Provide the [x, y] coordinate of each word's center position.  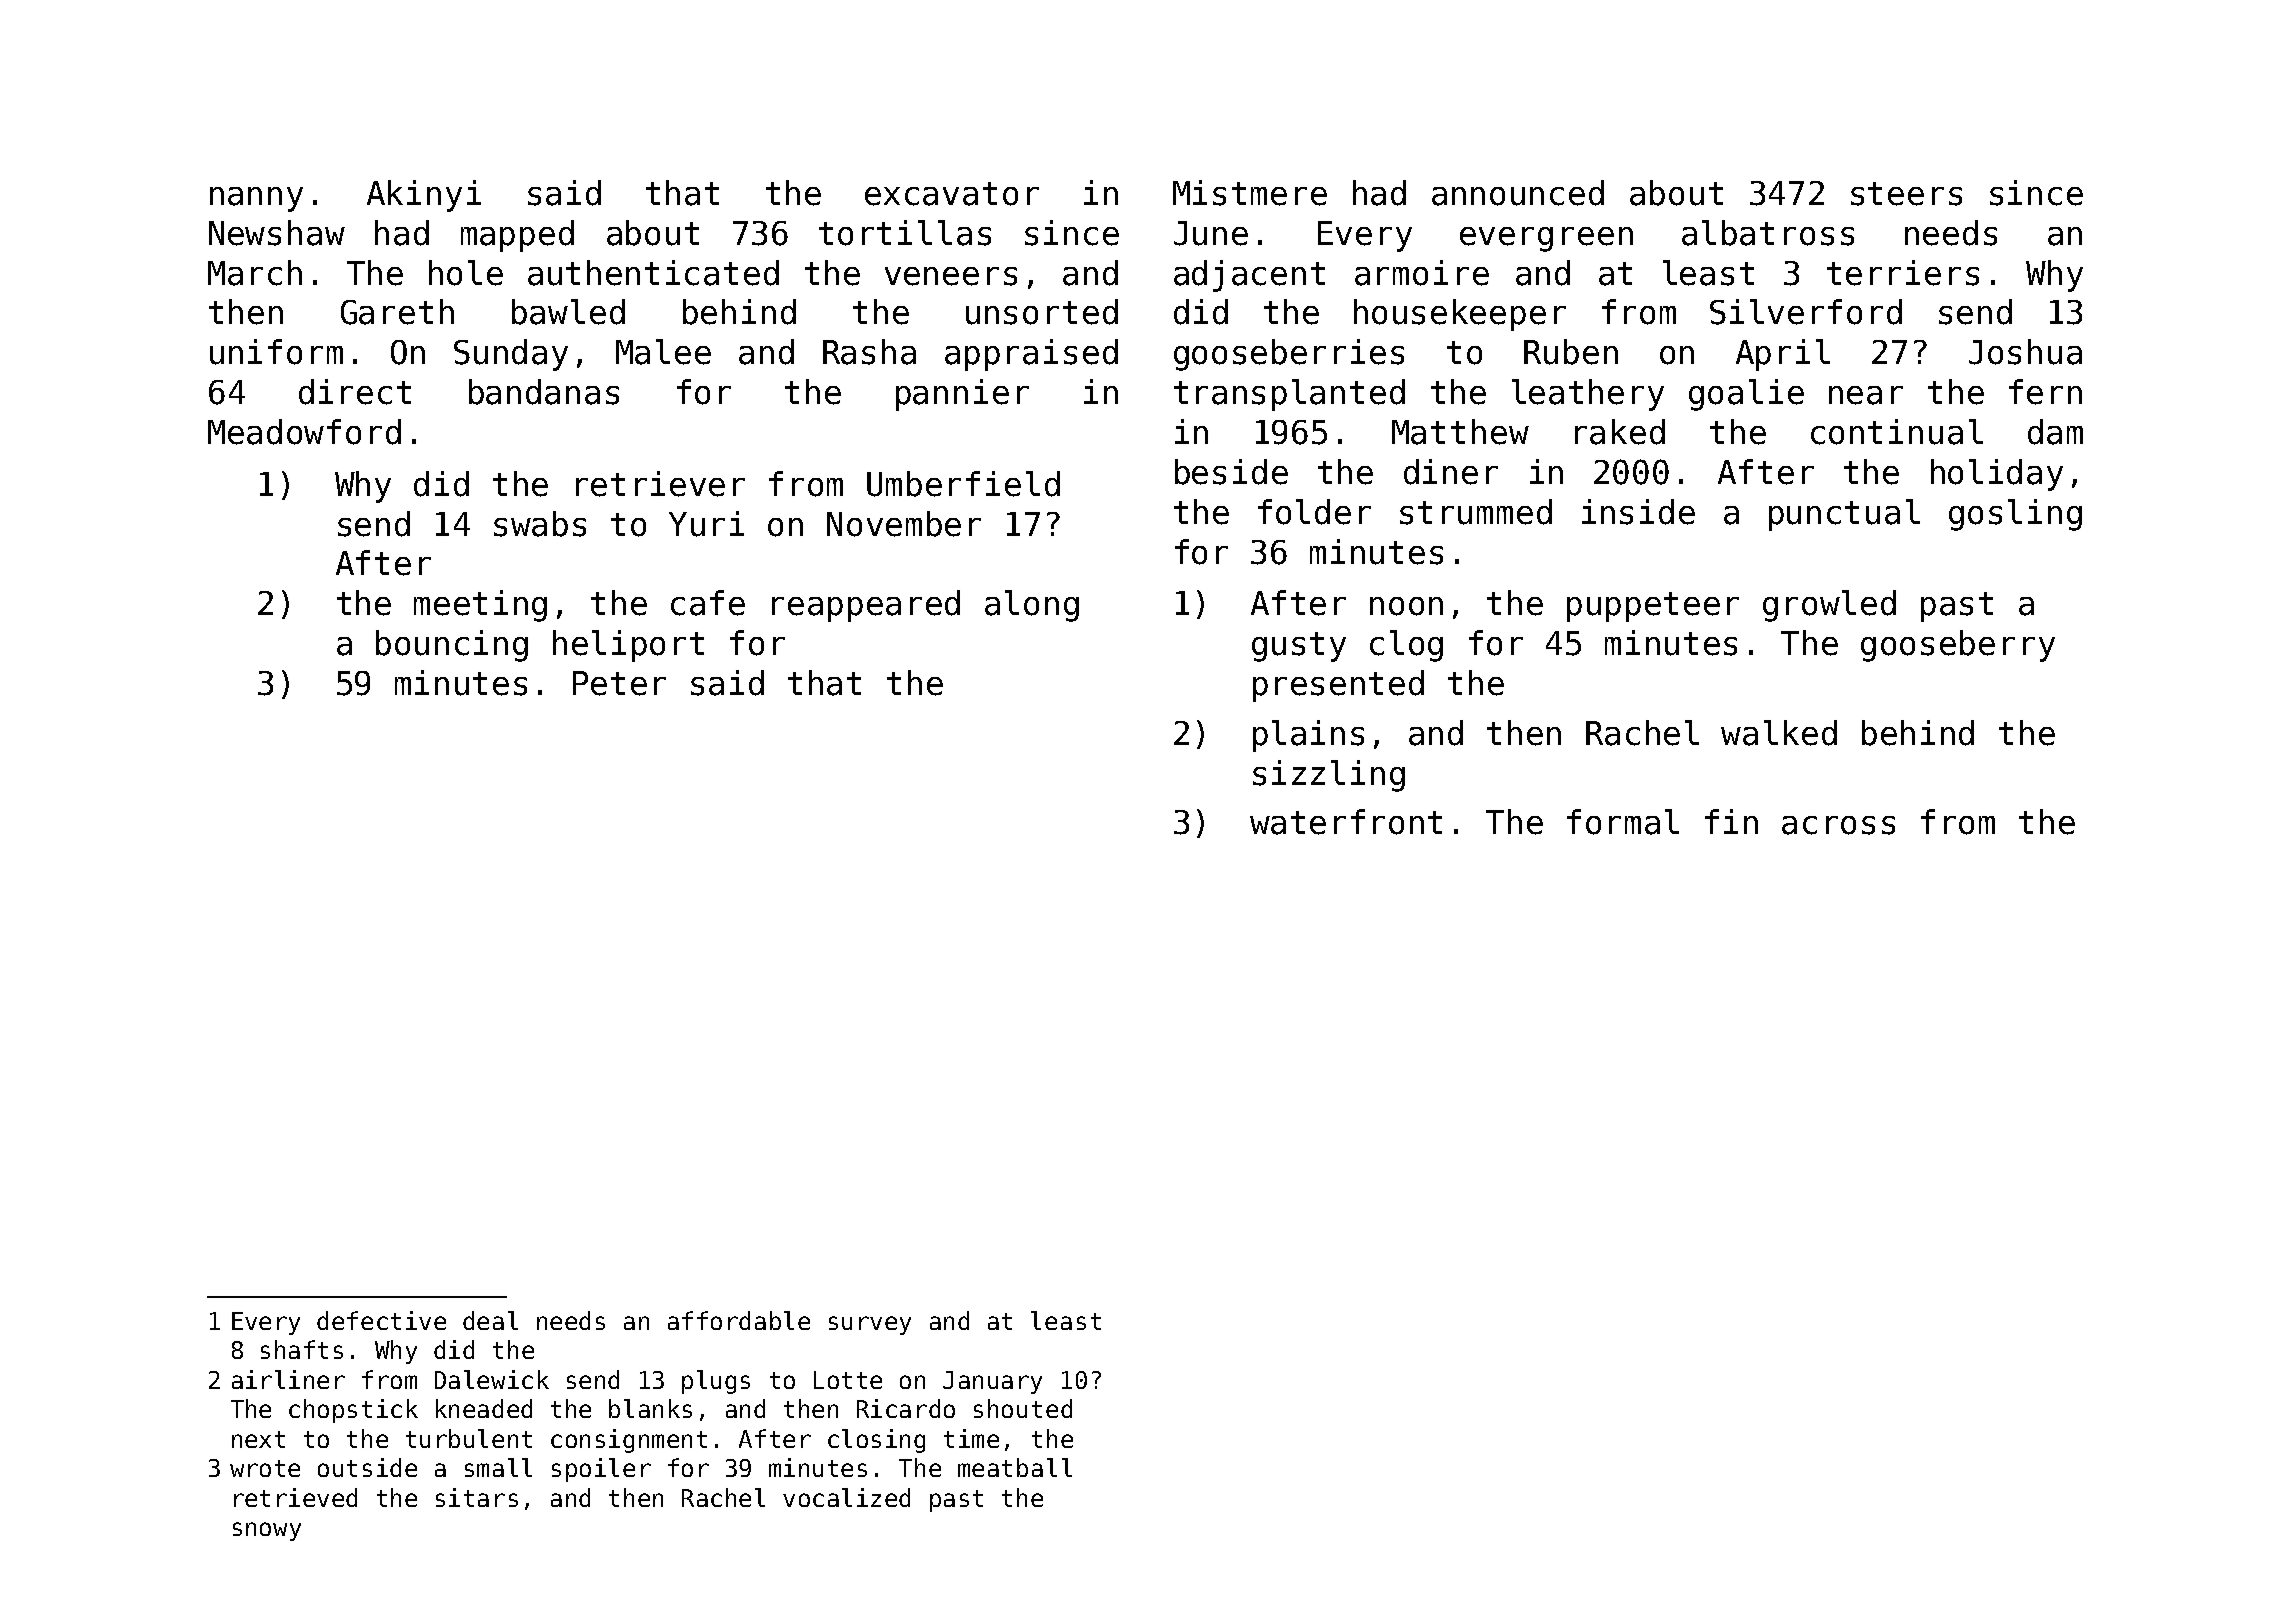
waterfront [1346, 822]
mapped [517, 236]
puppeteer [1653, 607]
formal [1623, 822]
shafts [302, 1349]
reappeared [866, 606]
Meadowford [304, 432]
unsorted [1042, 312]
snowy [267, 1531]
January [992, 1382]
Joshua [2025, 352]
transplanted [1289, 395]
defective [381, 1320]
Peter [619, 683]
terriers [1903, 273]
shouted [1023, 1408]
